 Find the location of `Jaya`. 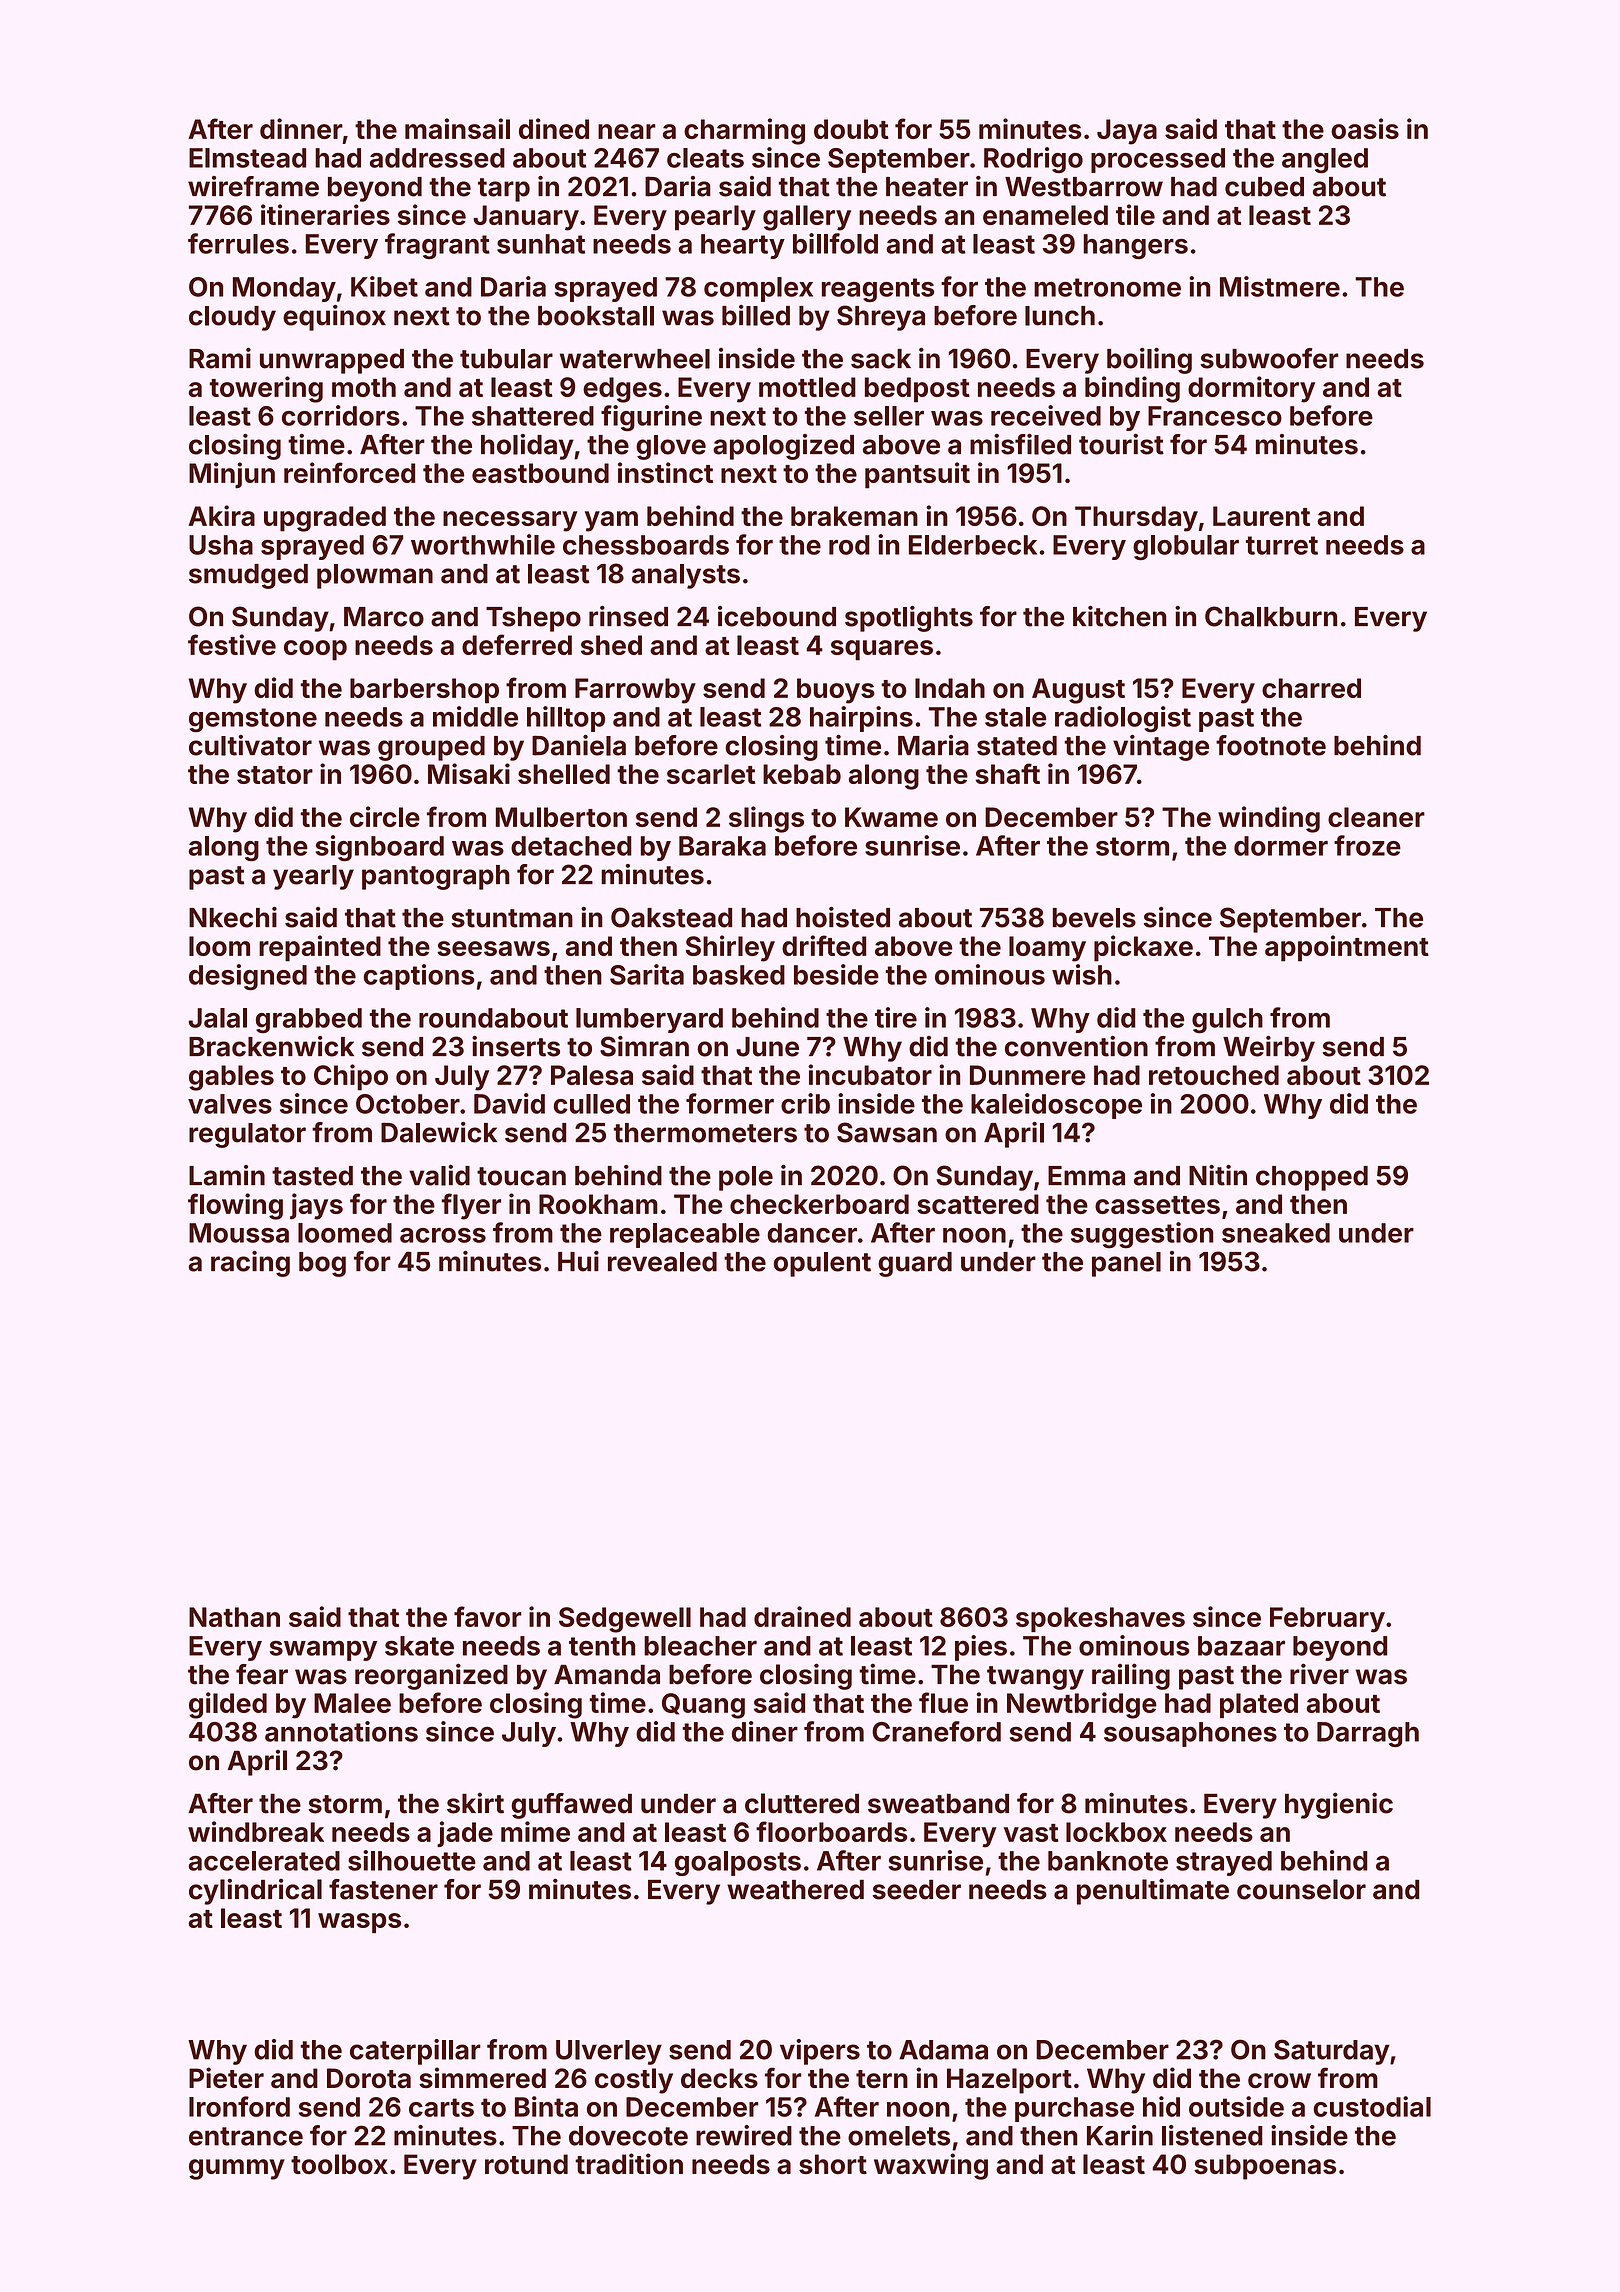

Jaya is located at coordinates (1127, 132).
